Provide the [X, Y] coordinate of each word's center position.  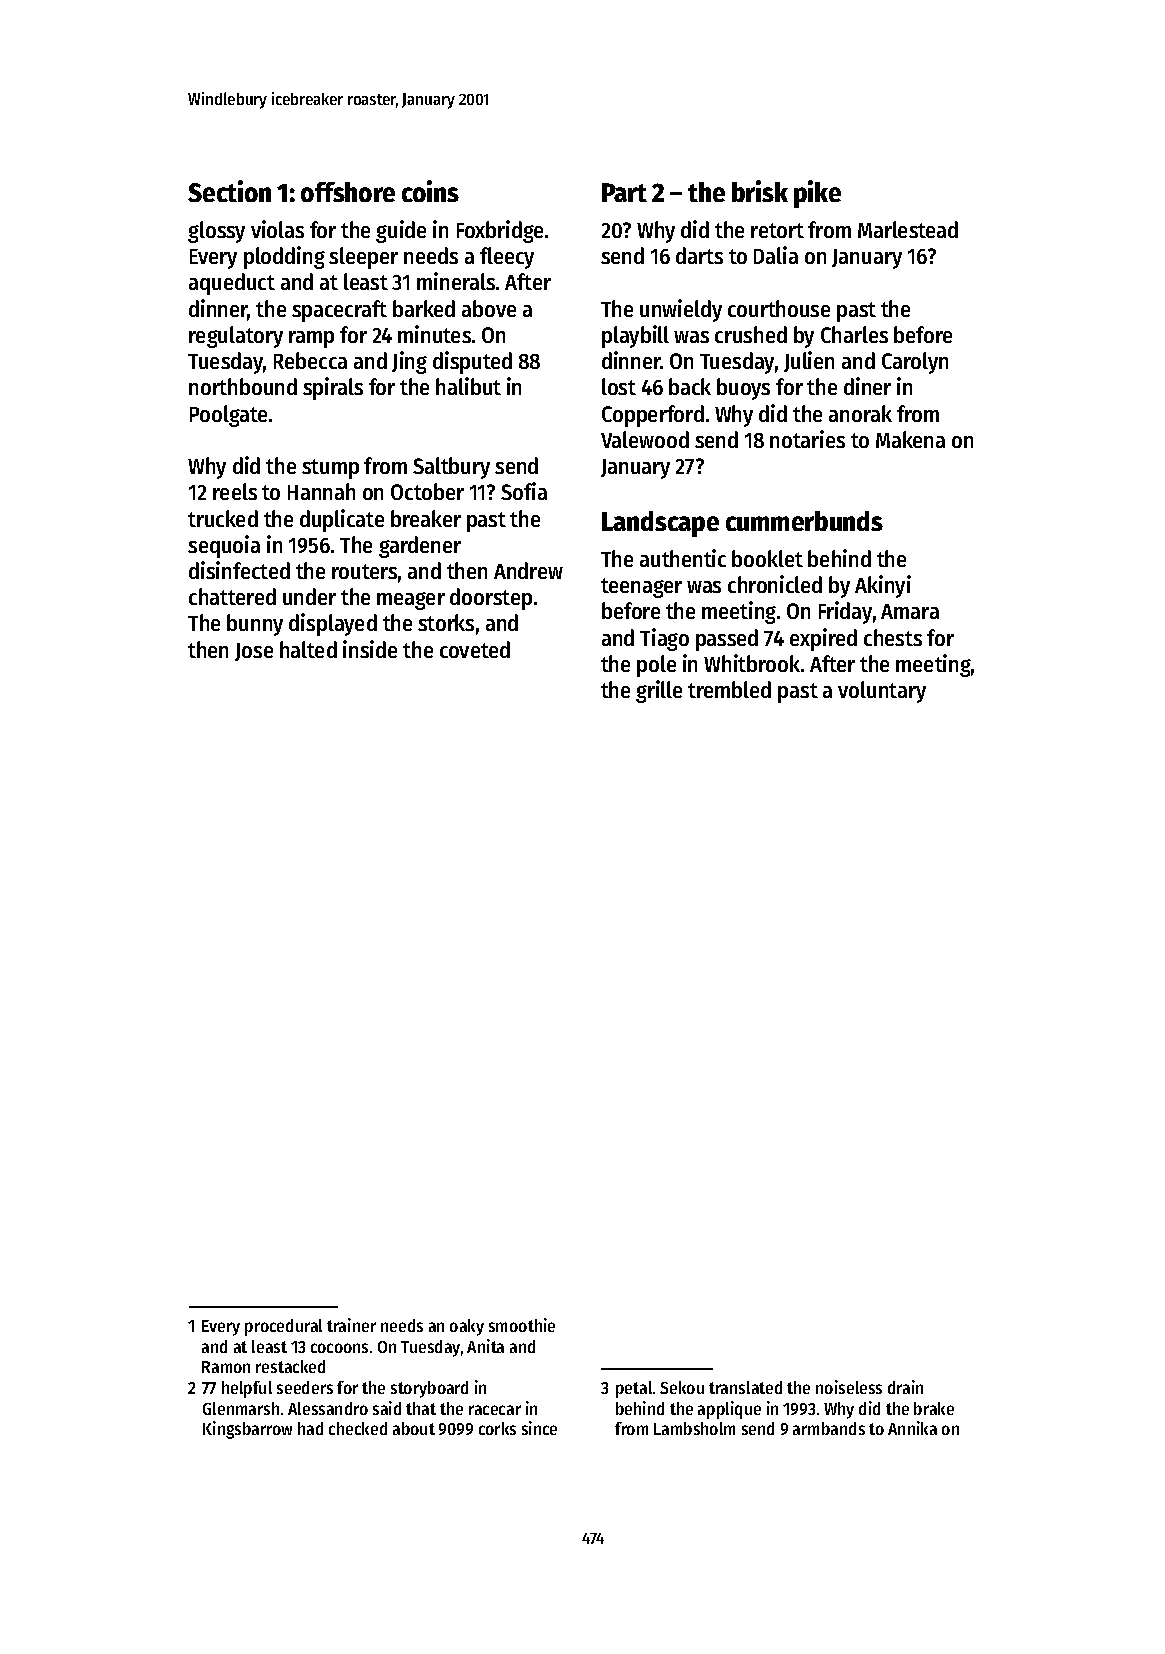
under [309, 596]
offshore [348, 192]
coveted [475, 649]
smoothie [522, 1325]
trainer [351, 1325]
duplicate [342, 520]
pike [817, 194]
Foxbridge [500, 231]
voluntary [882, 692]
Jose [254, 652]
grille [659, 691]
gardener [420, 547]
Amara [910, 611]
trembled [729, 689]
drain [905, 1387]
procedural [283, 1327]
